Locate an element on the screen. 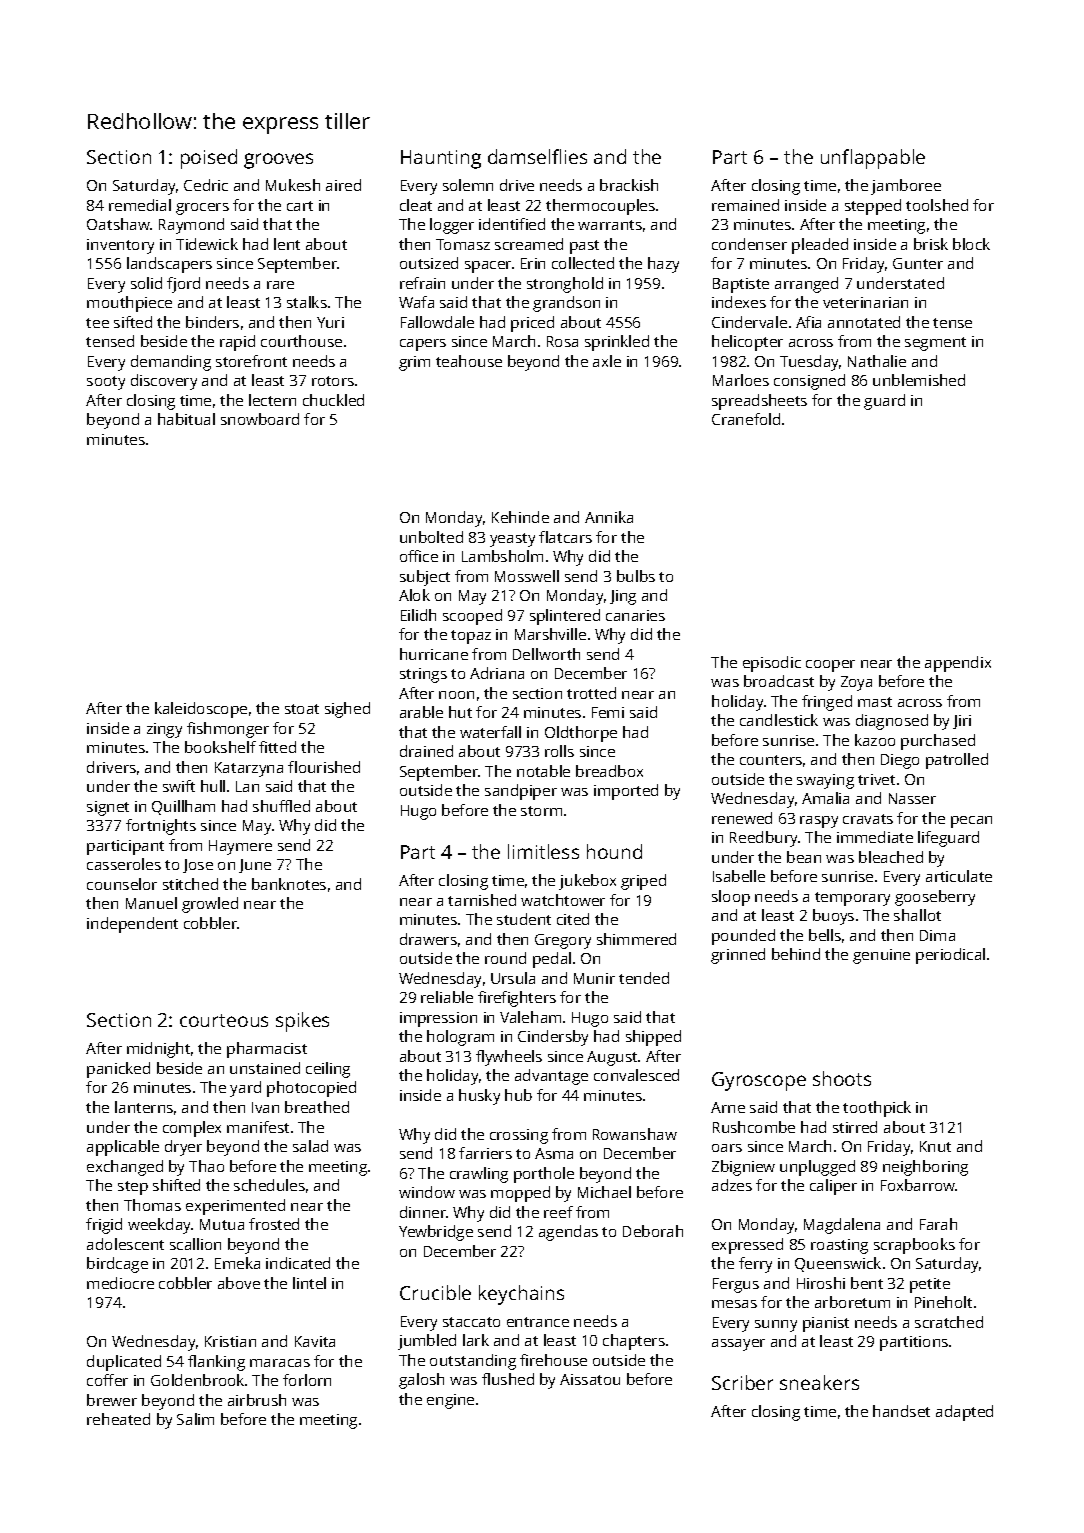  pecan is located at coordinates (971, 822).
